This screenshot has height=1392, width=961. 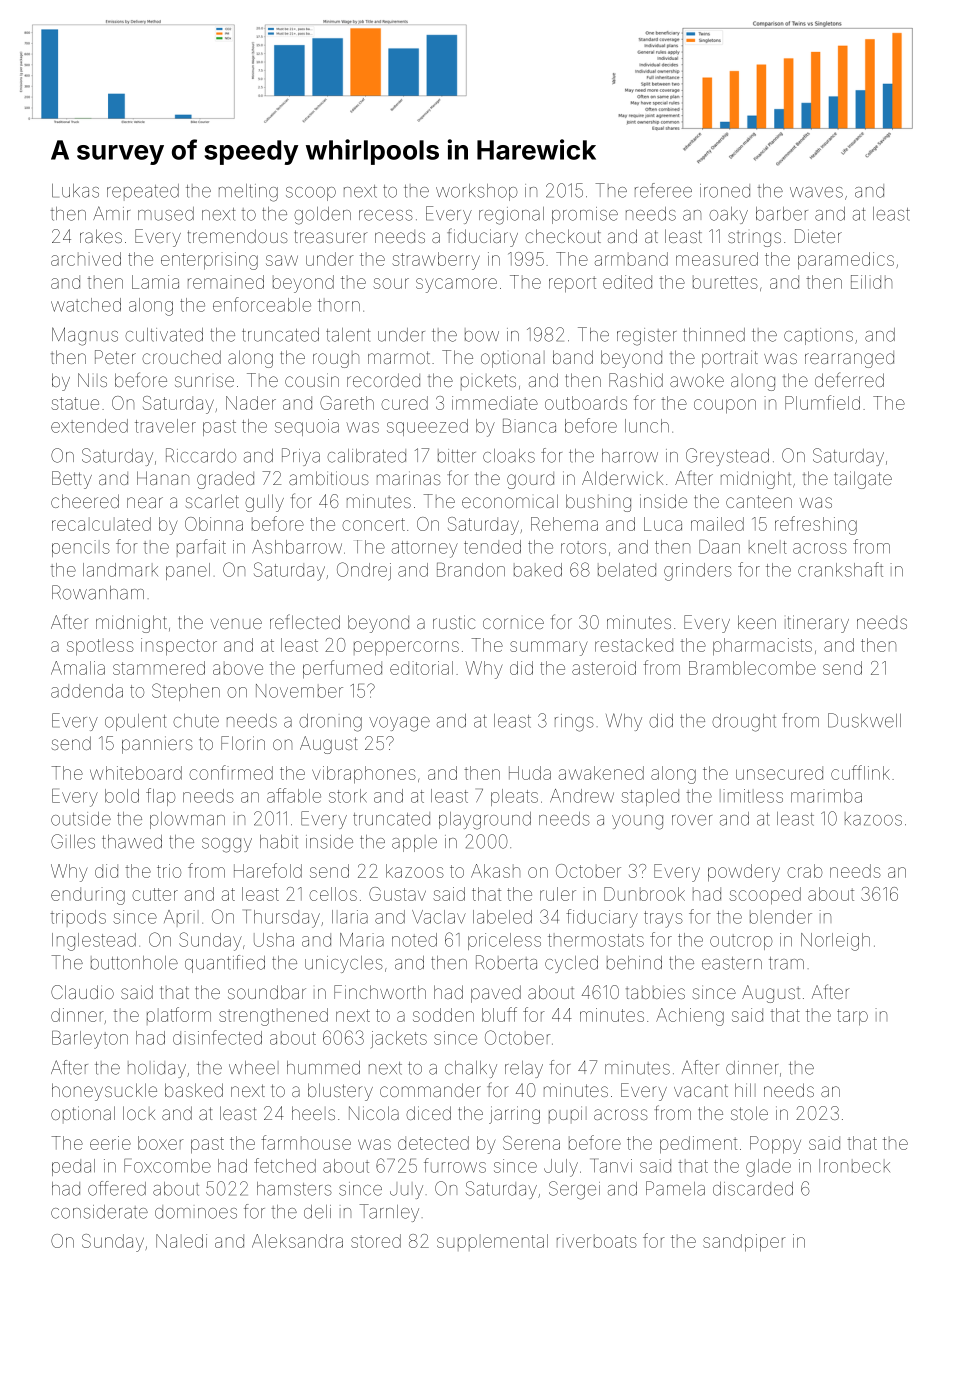 What do you see at coordinates (187, 820) in the screenshot?
I see `plowman` at bounding box center [187, 820].
